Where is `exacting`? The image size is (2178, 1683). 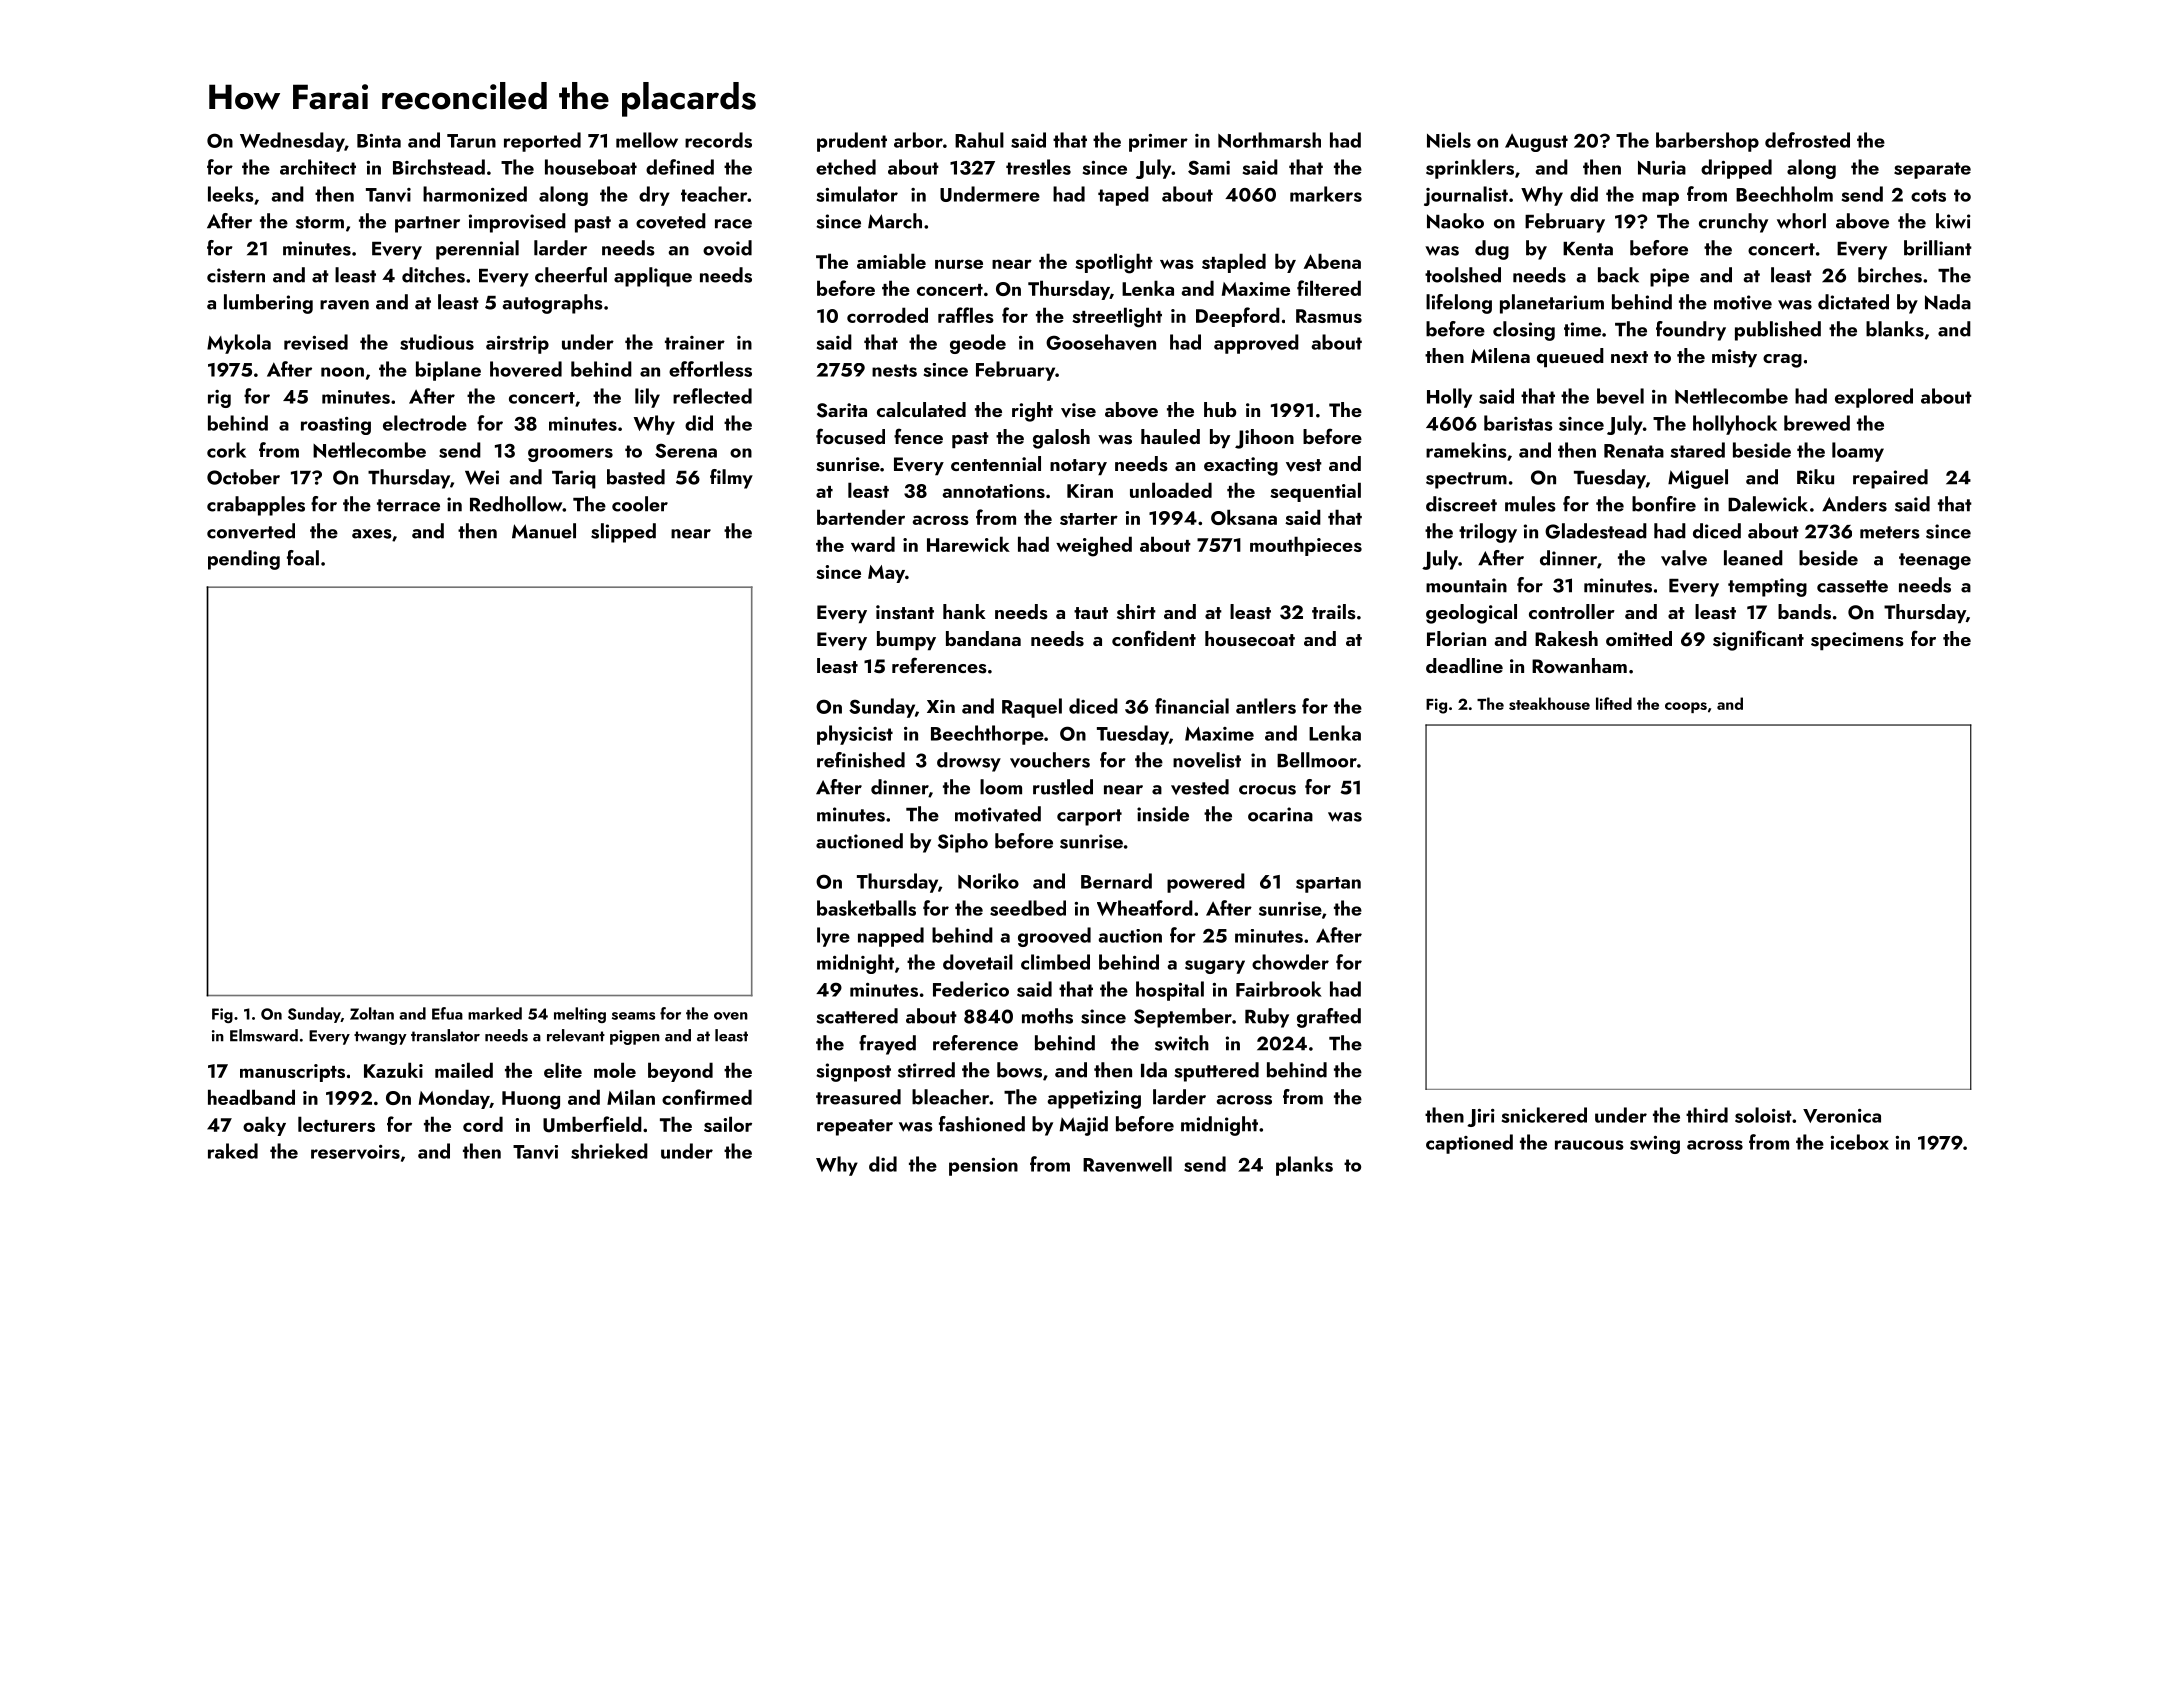
exacting is located at coordinates (1241, 466).
